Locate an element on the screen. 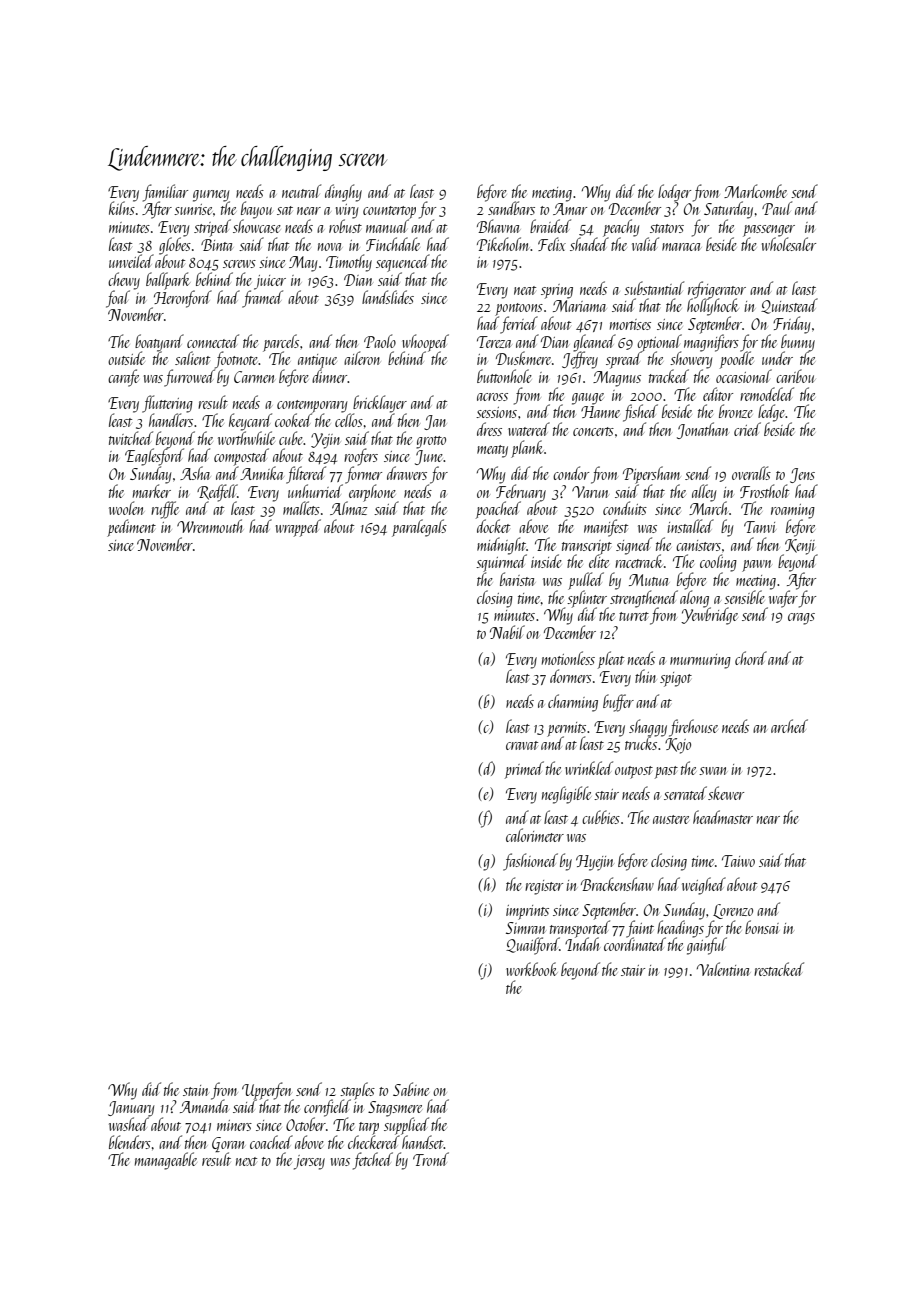  wholesaler is located at coordinates (789, 244).
